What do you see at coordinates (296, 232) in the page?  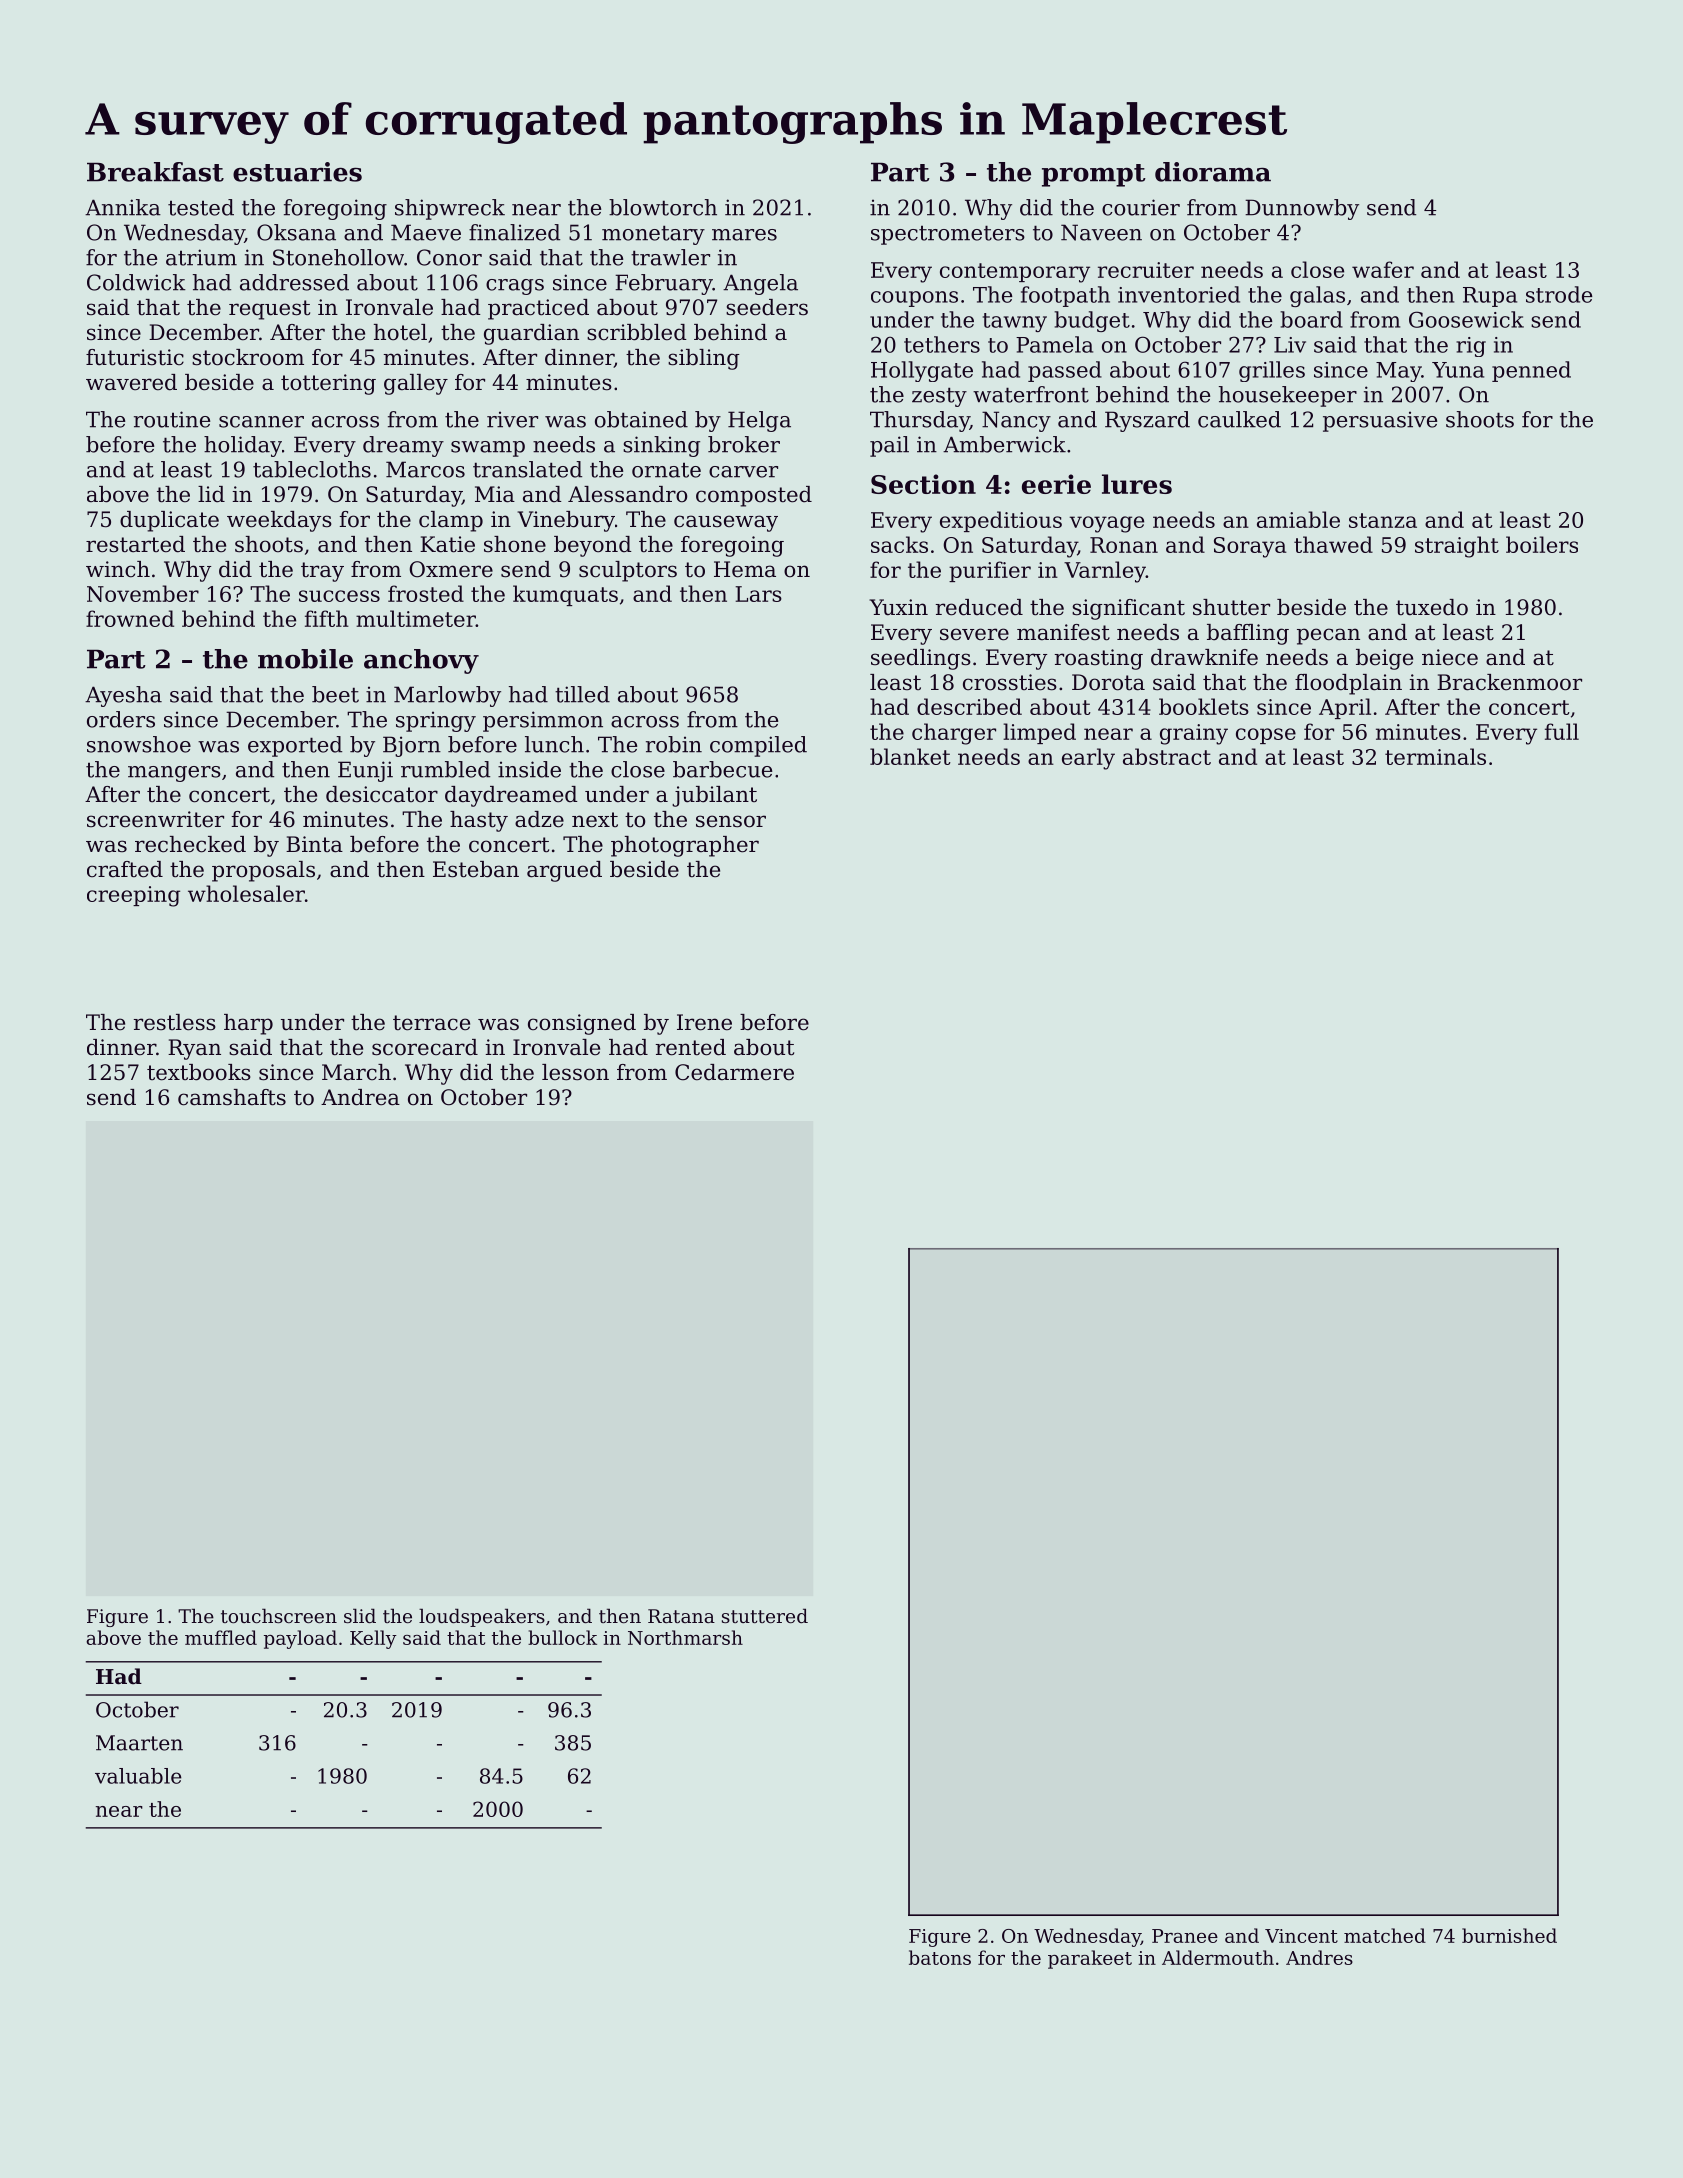 I see `Oksana` at bounding box center [296, 232].
